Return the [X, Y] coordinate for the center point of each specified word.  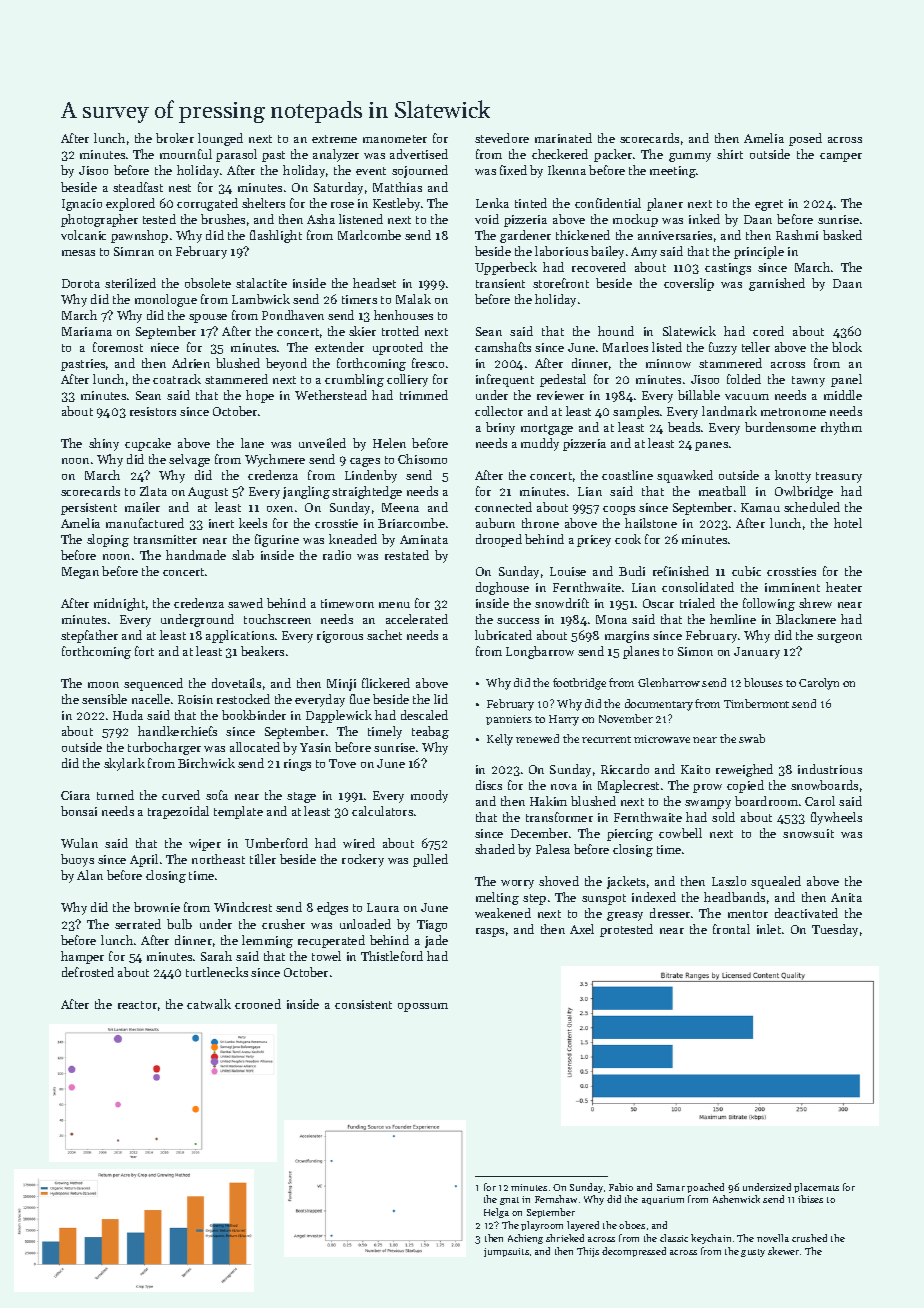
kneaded [353, 539]
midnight [119, 604]
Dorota [81, 283]
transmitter [165, 539]
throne [540, 523]
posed [805, 139]
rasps [490, 932]
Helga [496, 1213]
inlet [769, 929]
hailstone [651, 523]
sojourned [420, 171]
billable [699, 395]
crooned [258, 1004]
